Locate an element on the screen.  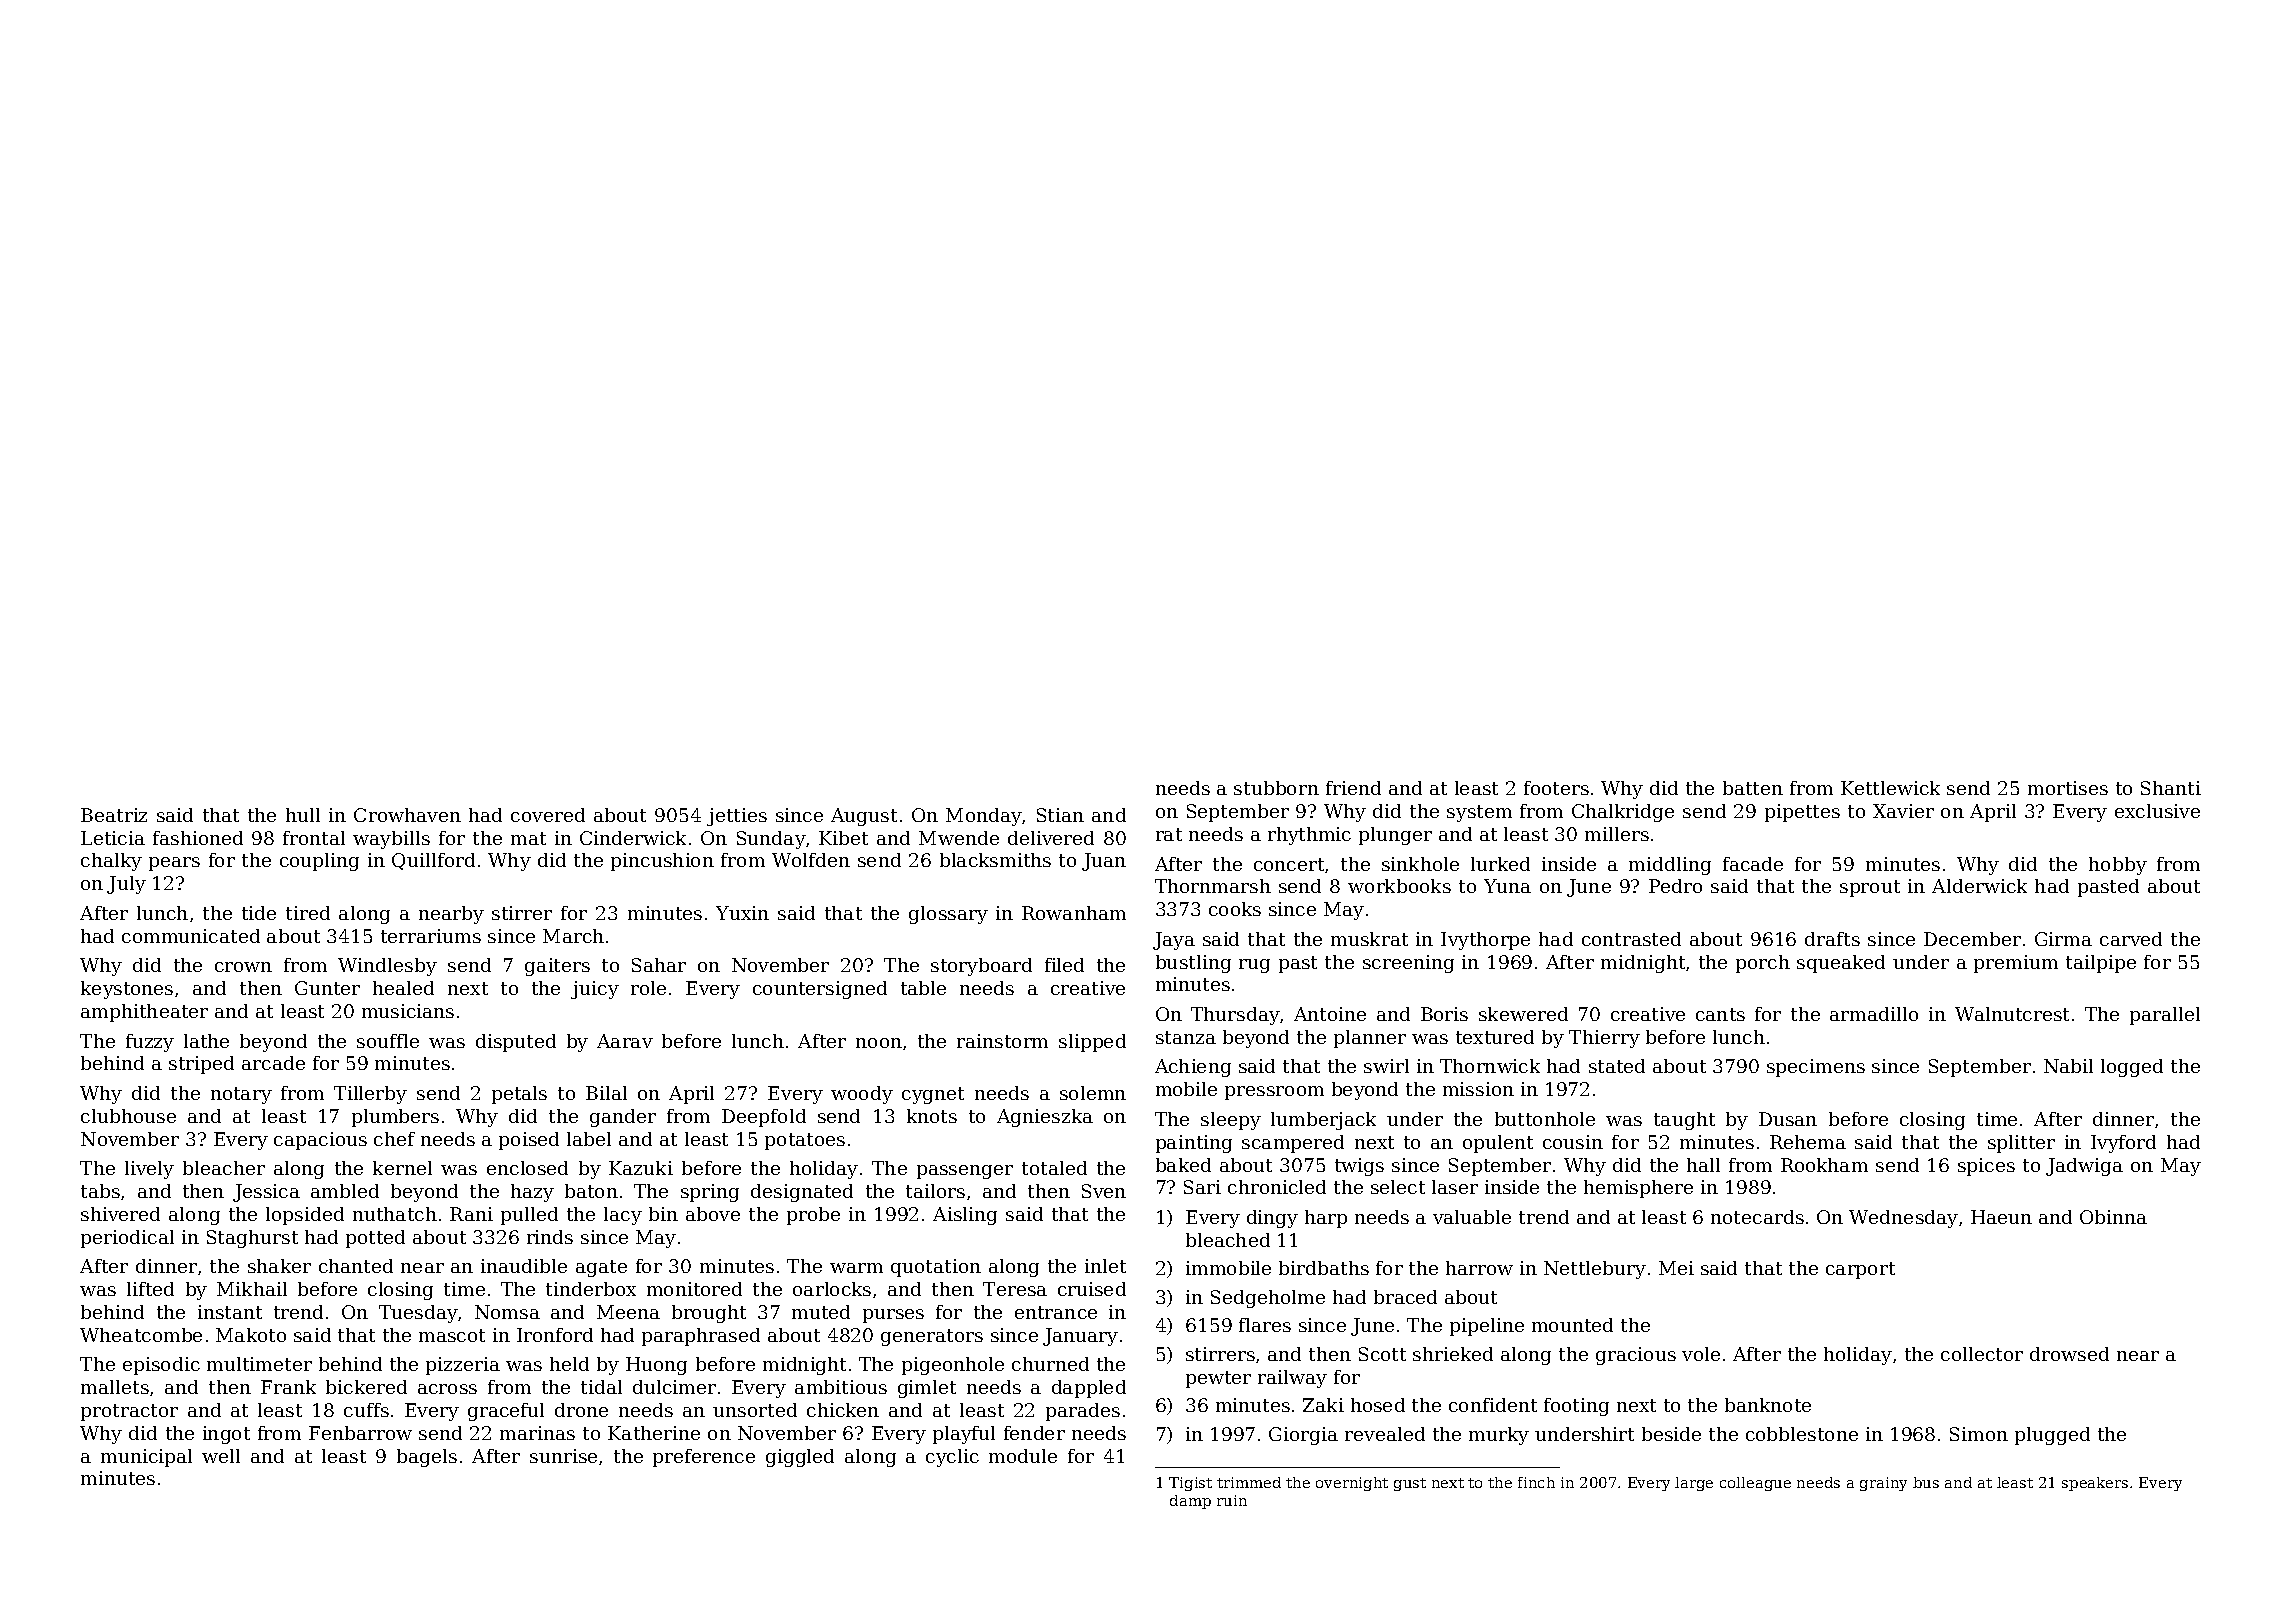
March is located at coordinates (573, 936).
